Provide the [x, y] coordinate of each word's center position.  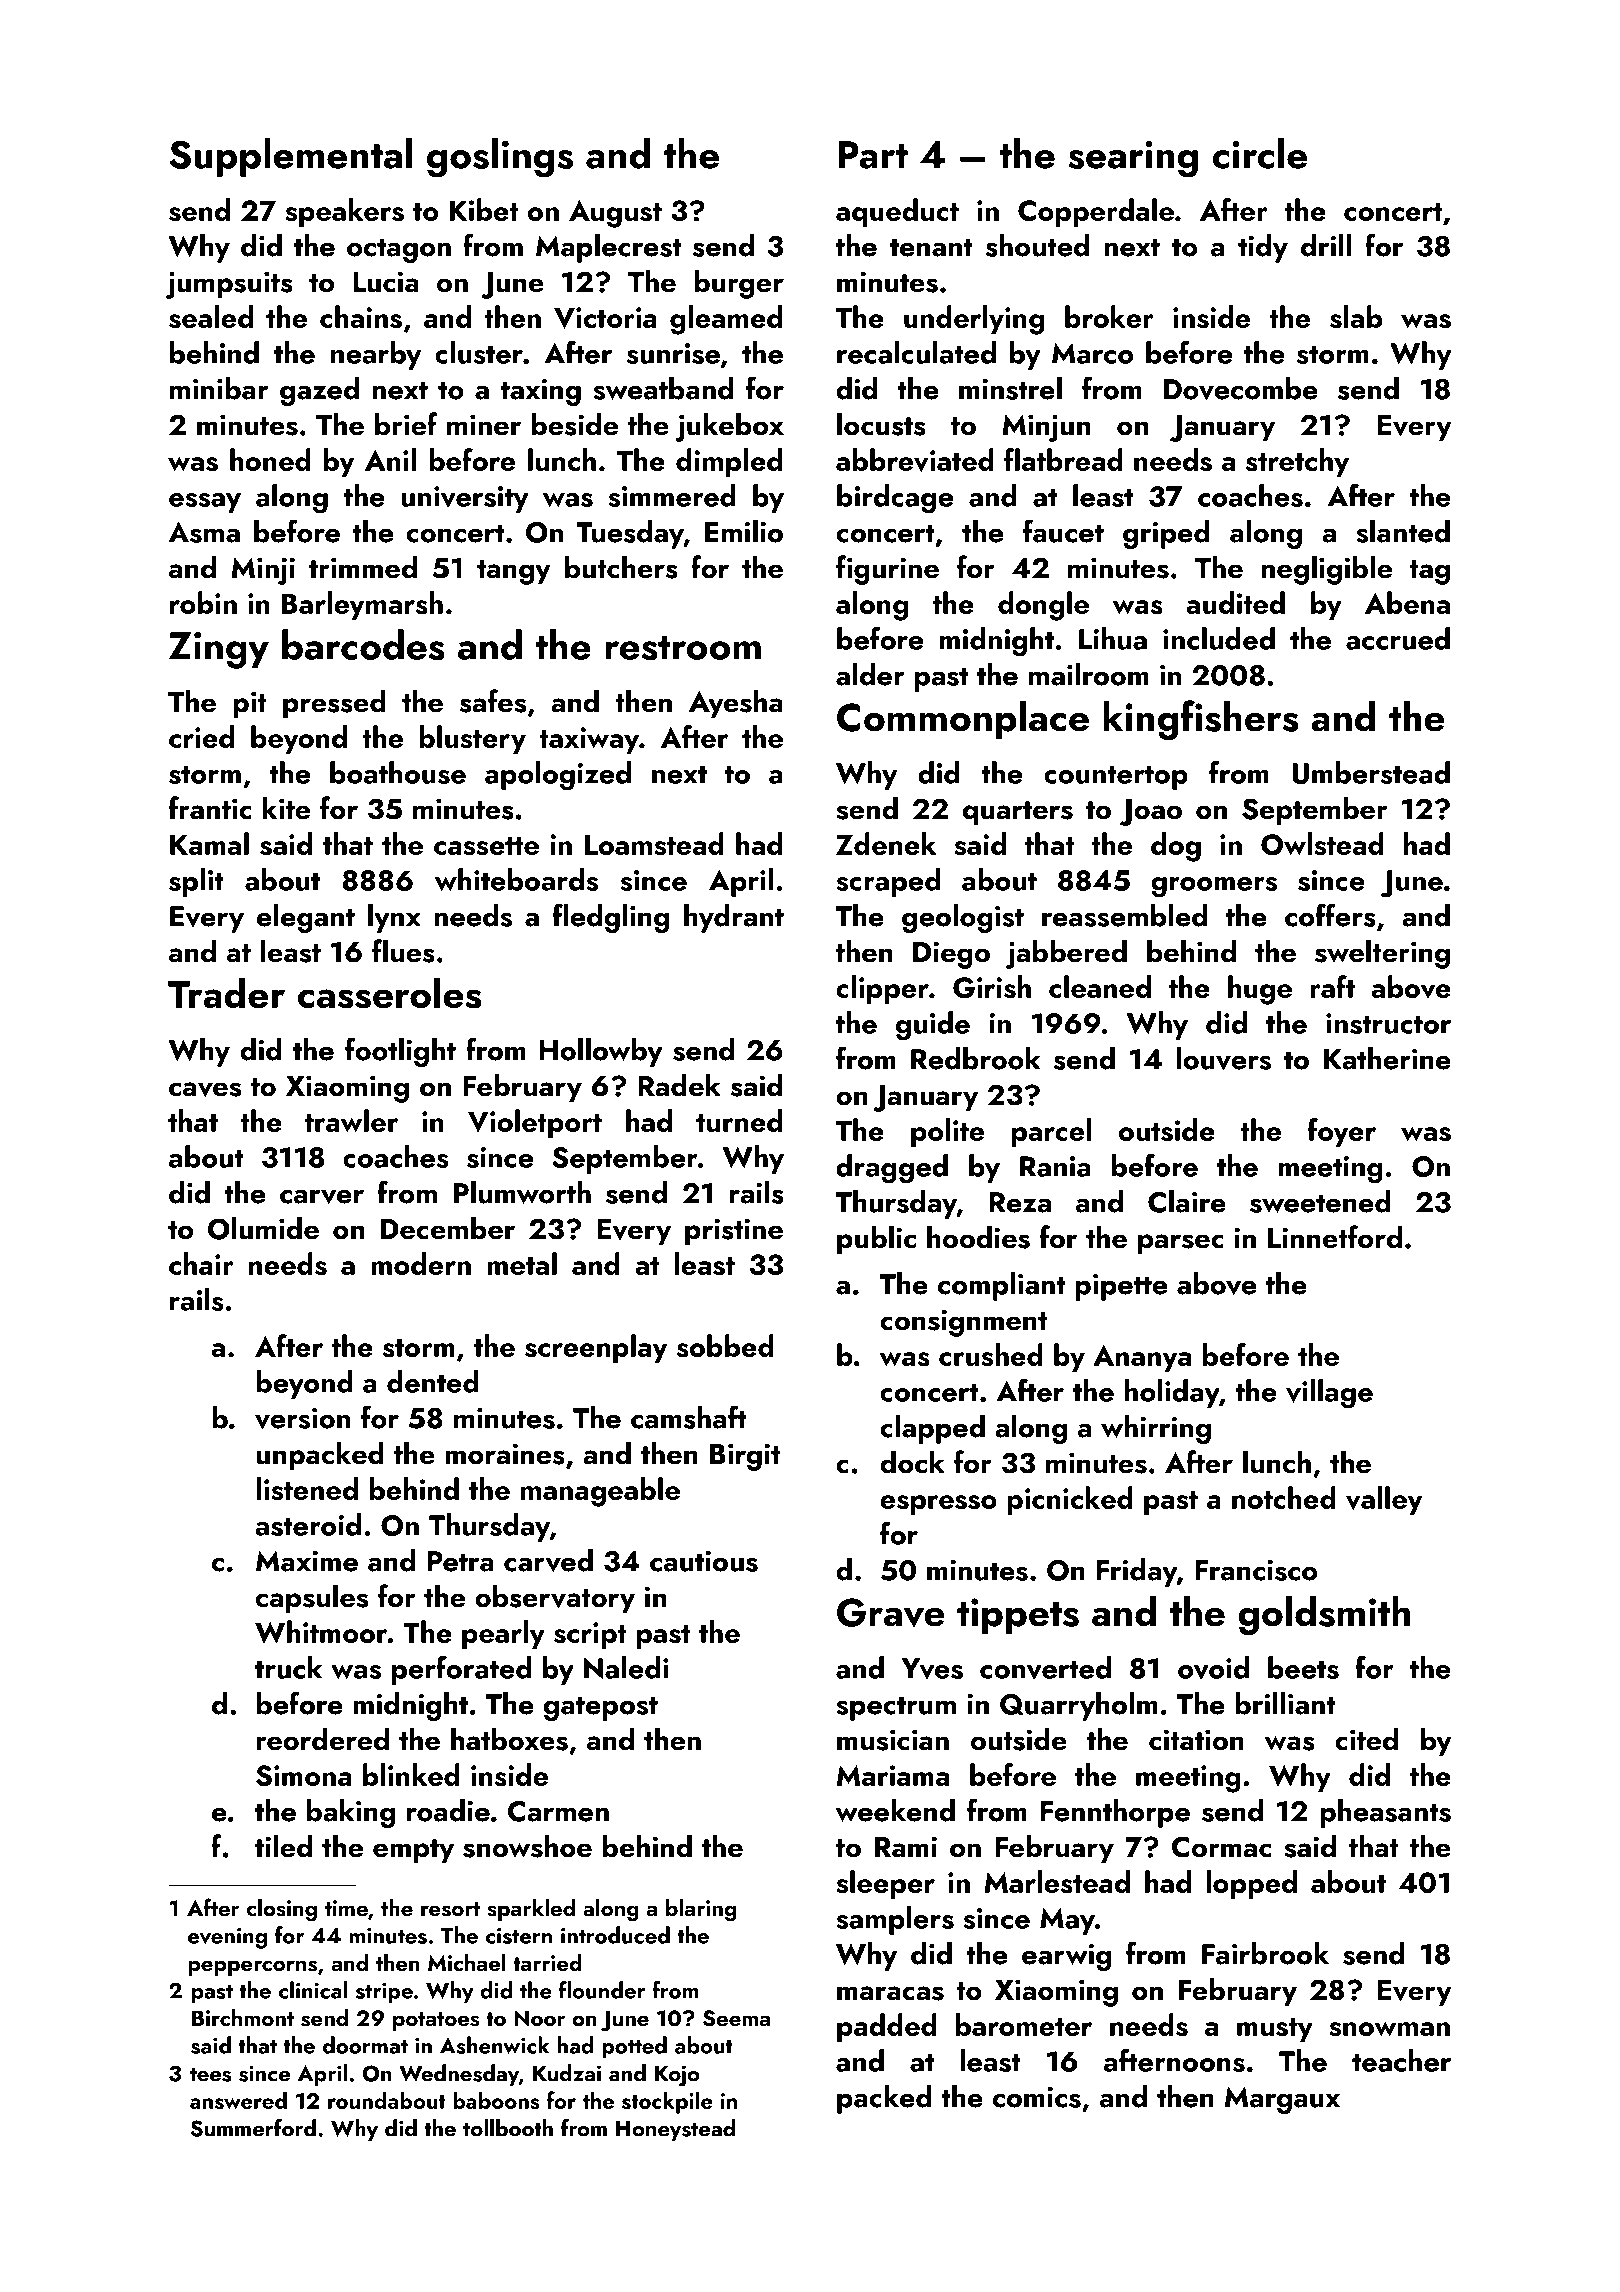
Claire [1187, 1201]
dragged [892, 1169]
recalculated [916, 352]
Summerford [253, 2127]
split [196, 882]
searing [1133, 159]
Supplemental [291, 157]
